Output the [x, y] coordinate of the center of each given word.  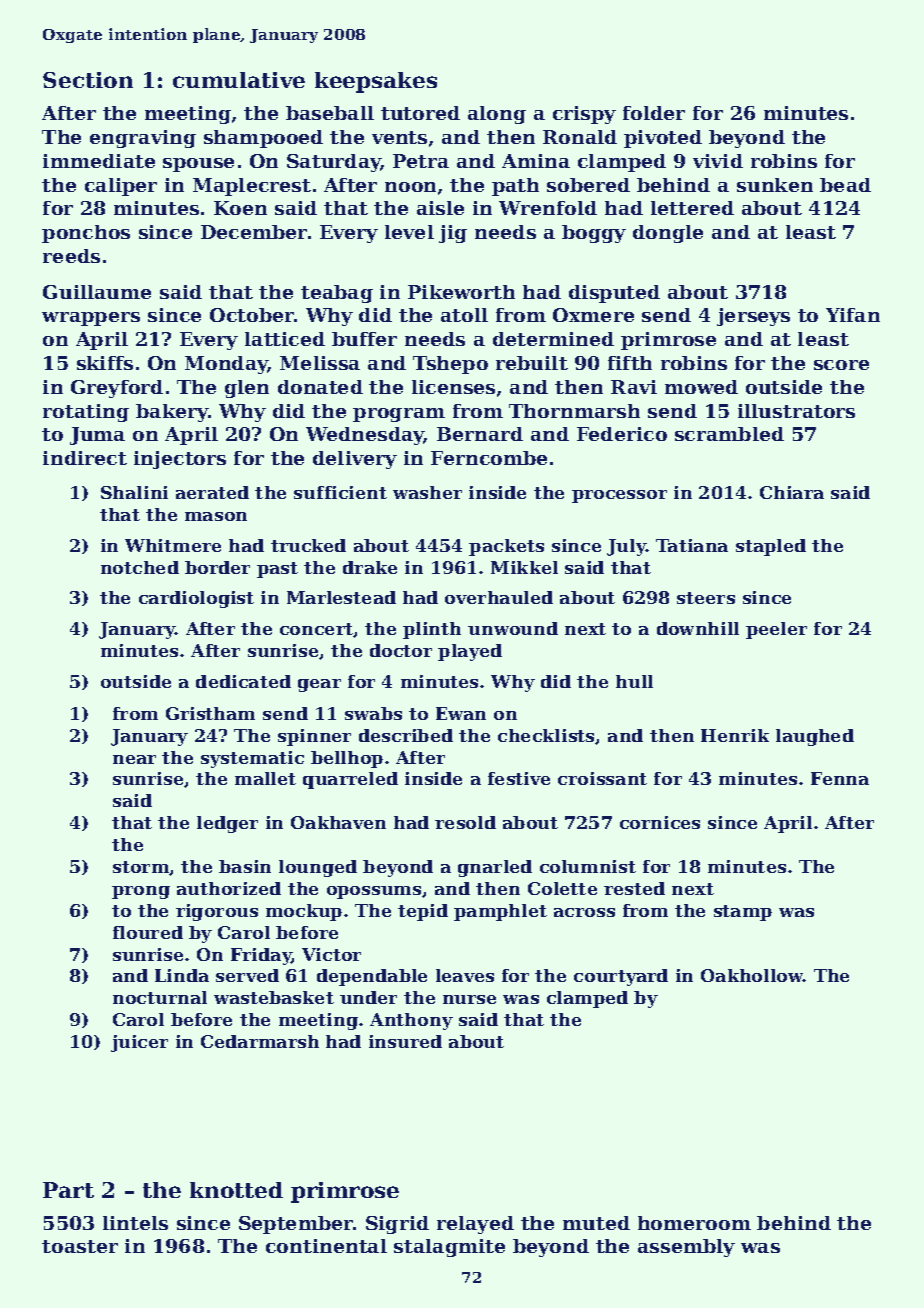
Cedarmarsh [260, 1041]
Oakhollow [752, 975]
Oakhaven [338, 822]
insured [405, 1041]
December [254, 232]
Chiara [792, 492]
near [134, 759]
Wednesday [365, 436]
